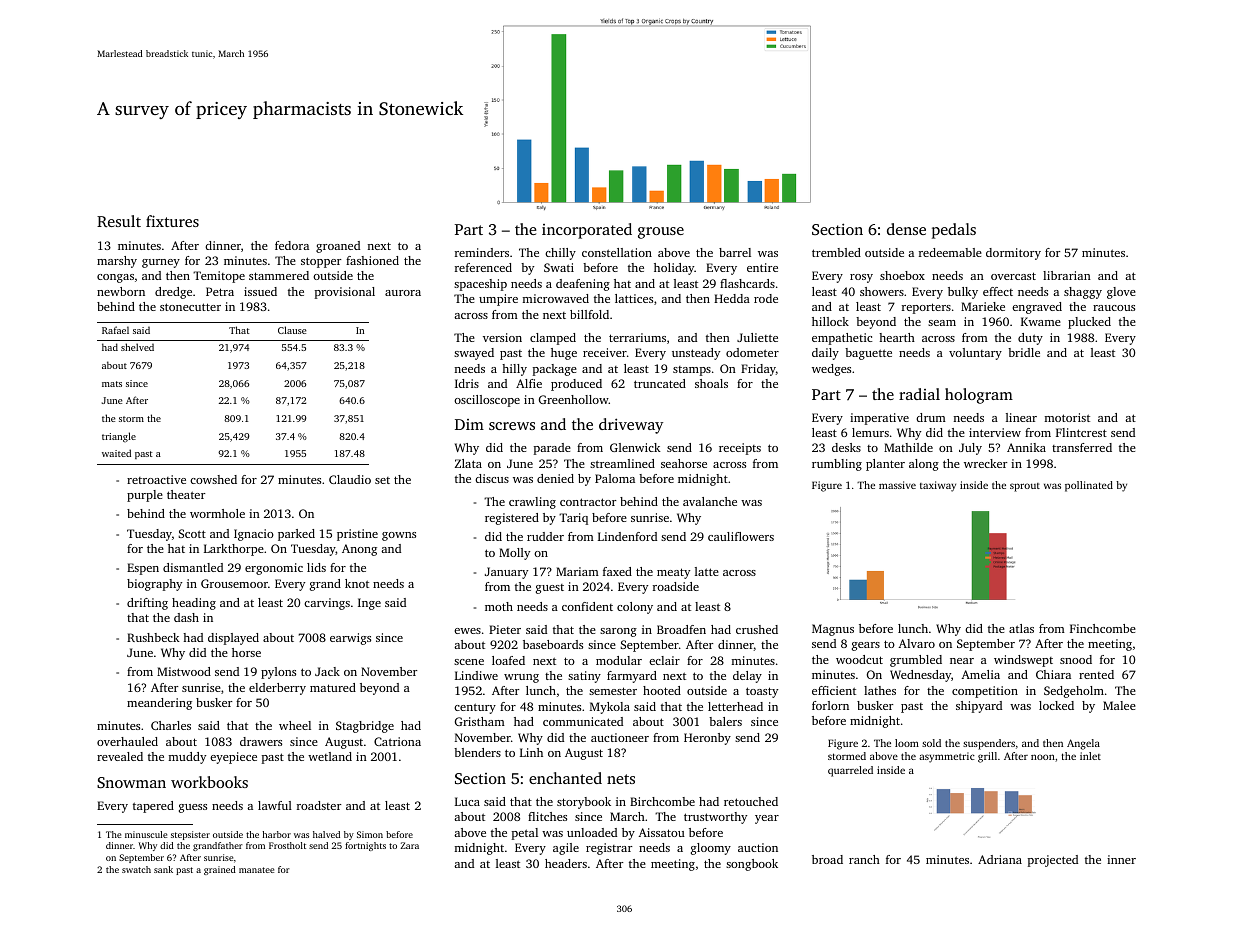 The height and width of the screenshot is (952, 1233). I want to click on sold, so click(931, 743).
